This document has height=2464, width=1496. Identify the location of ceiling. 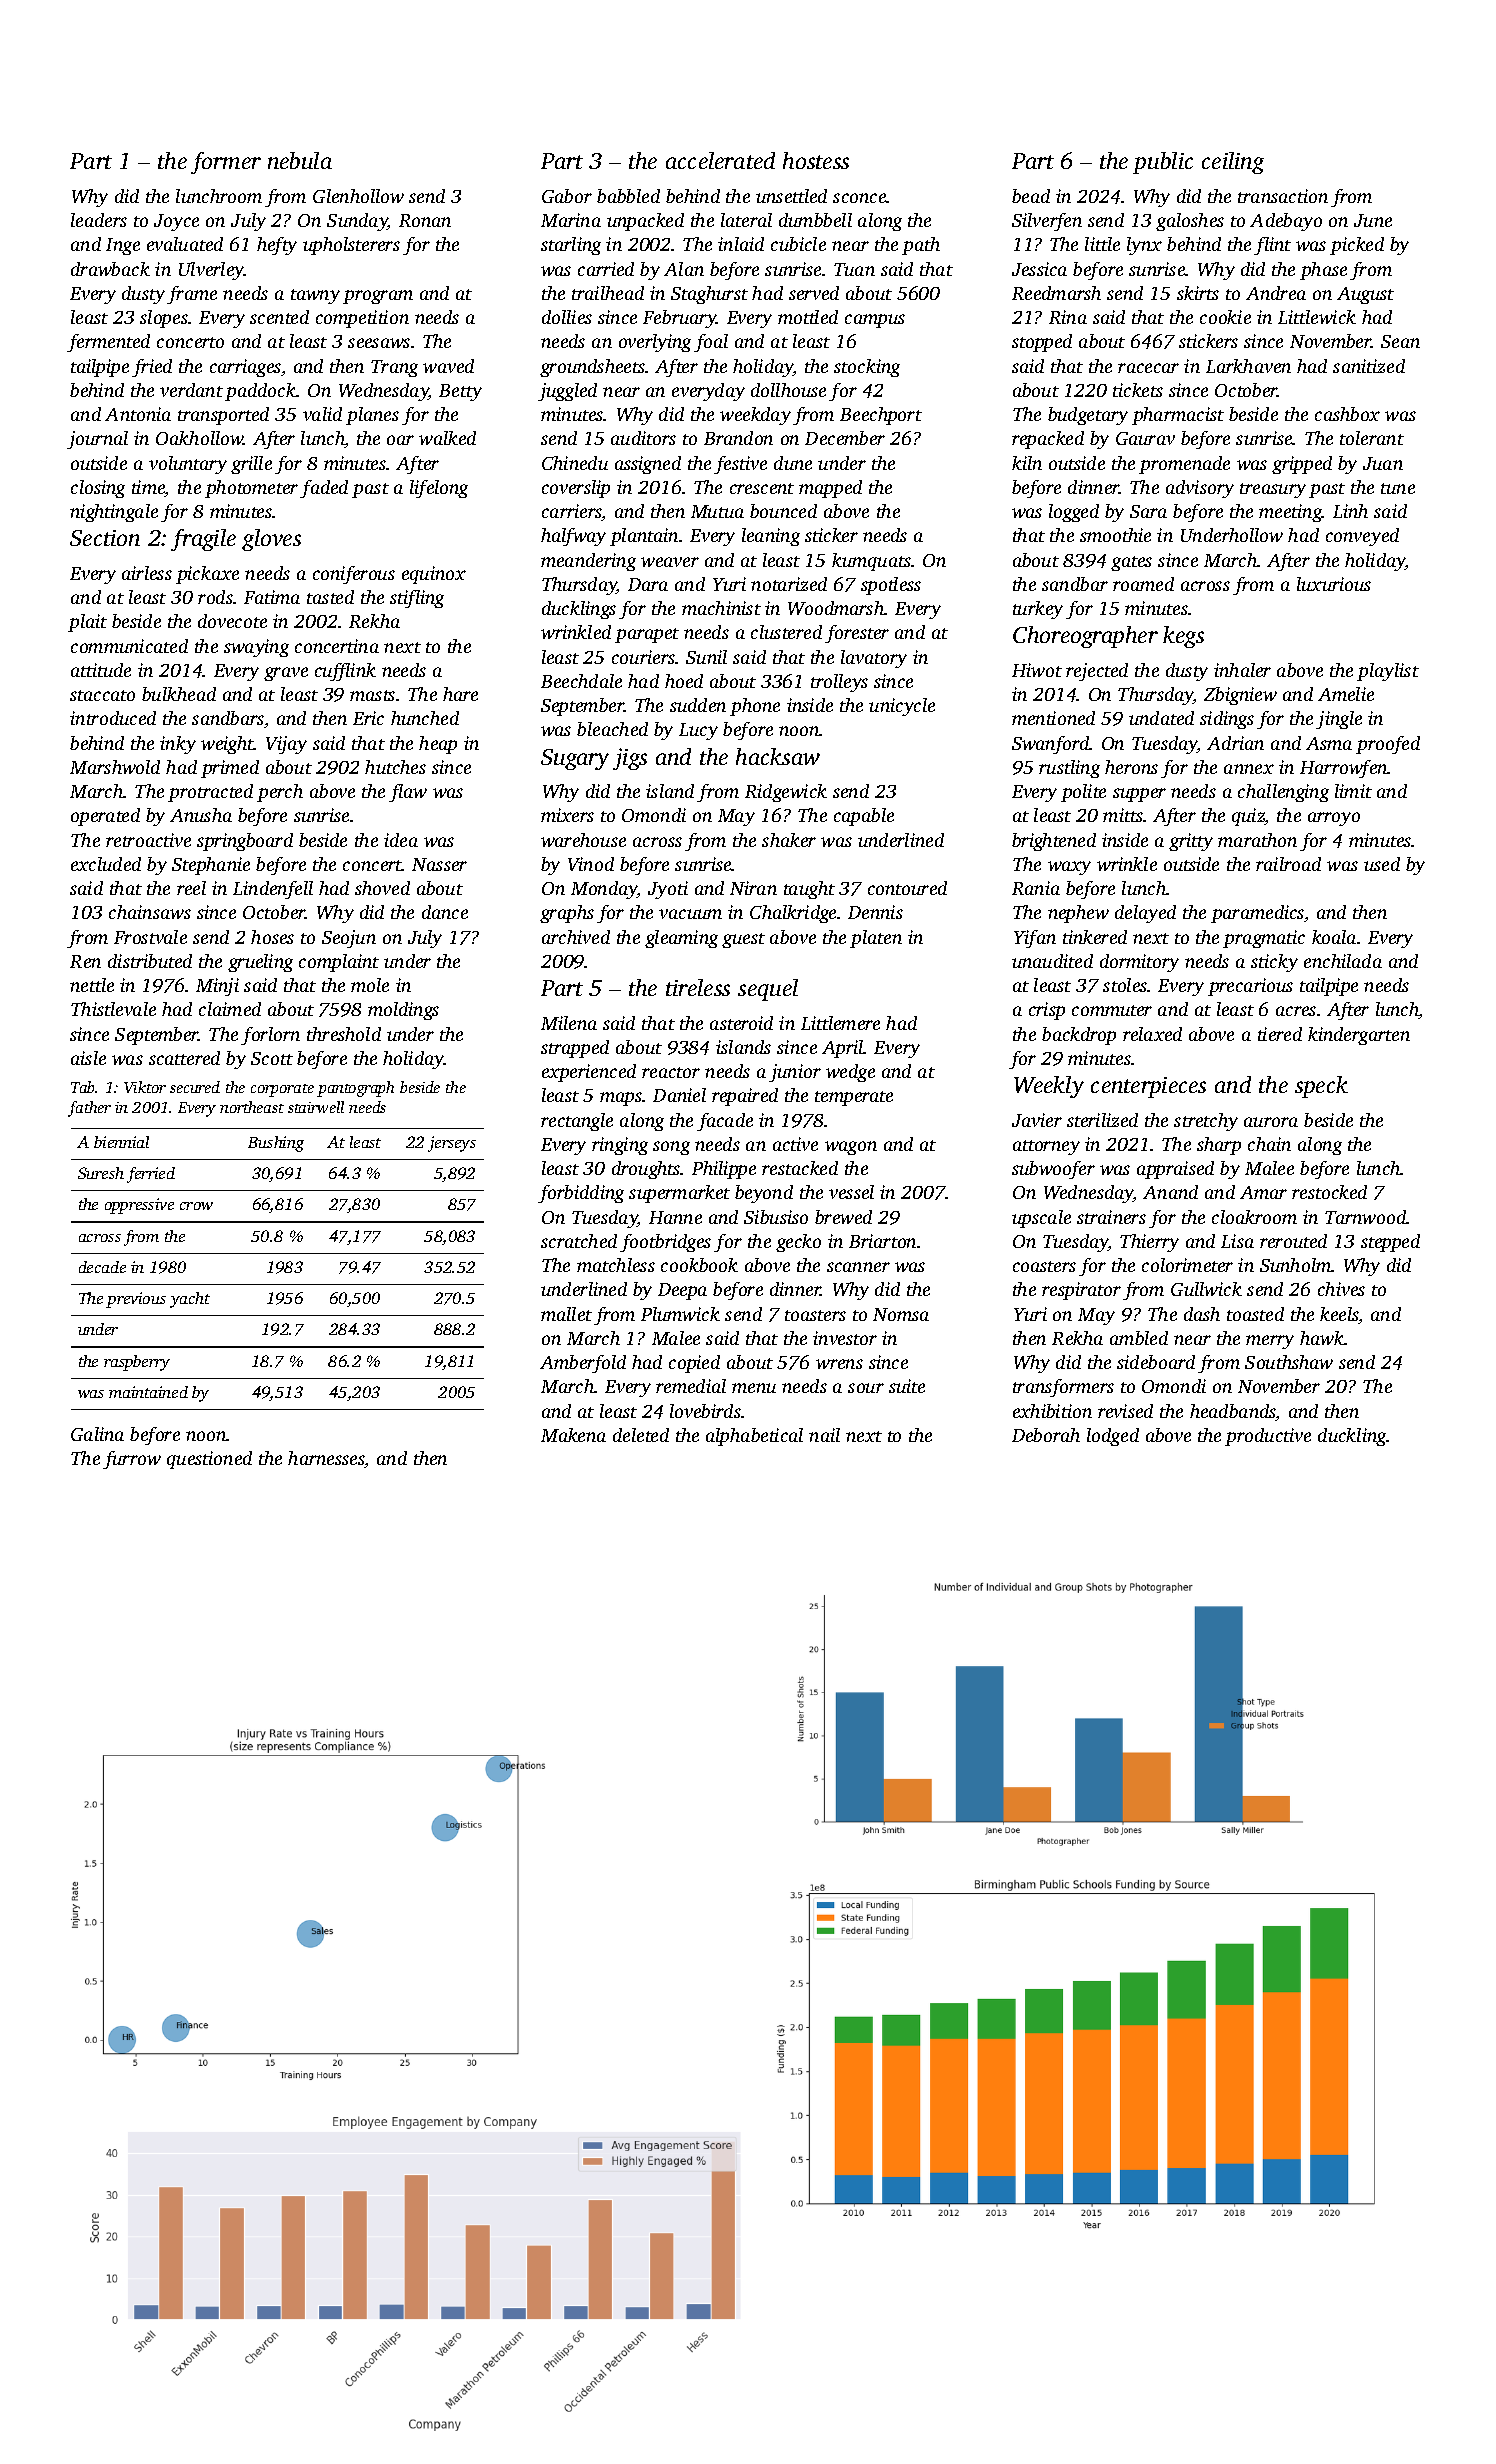
(1233, 163).
